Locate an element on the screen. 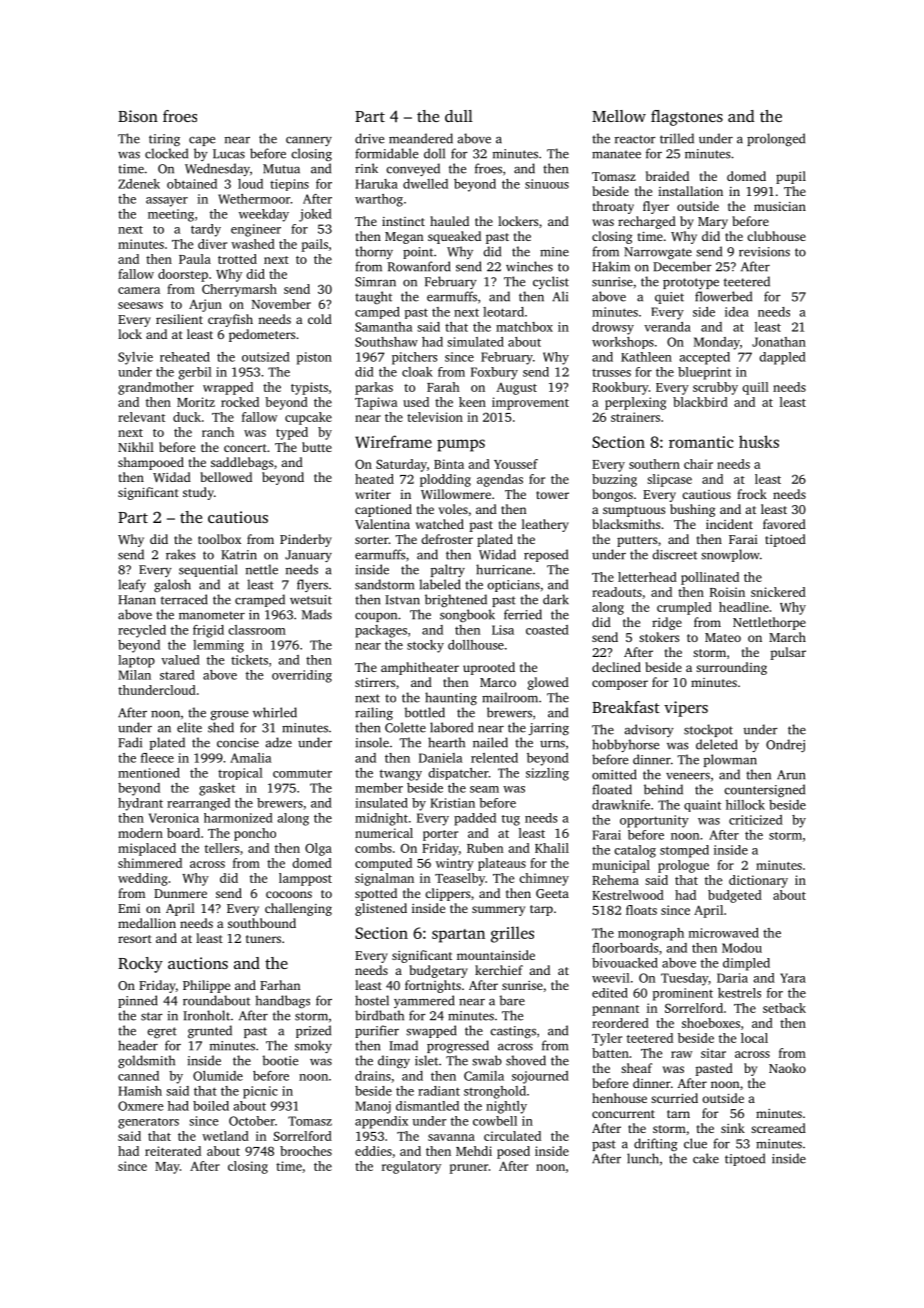 The height and width of the screenshot is (1308, 924). screamed is located at coordinates (778, 1128).
